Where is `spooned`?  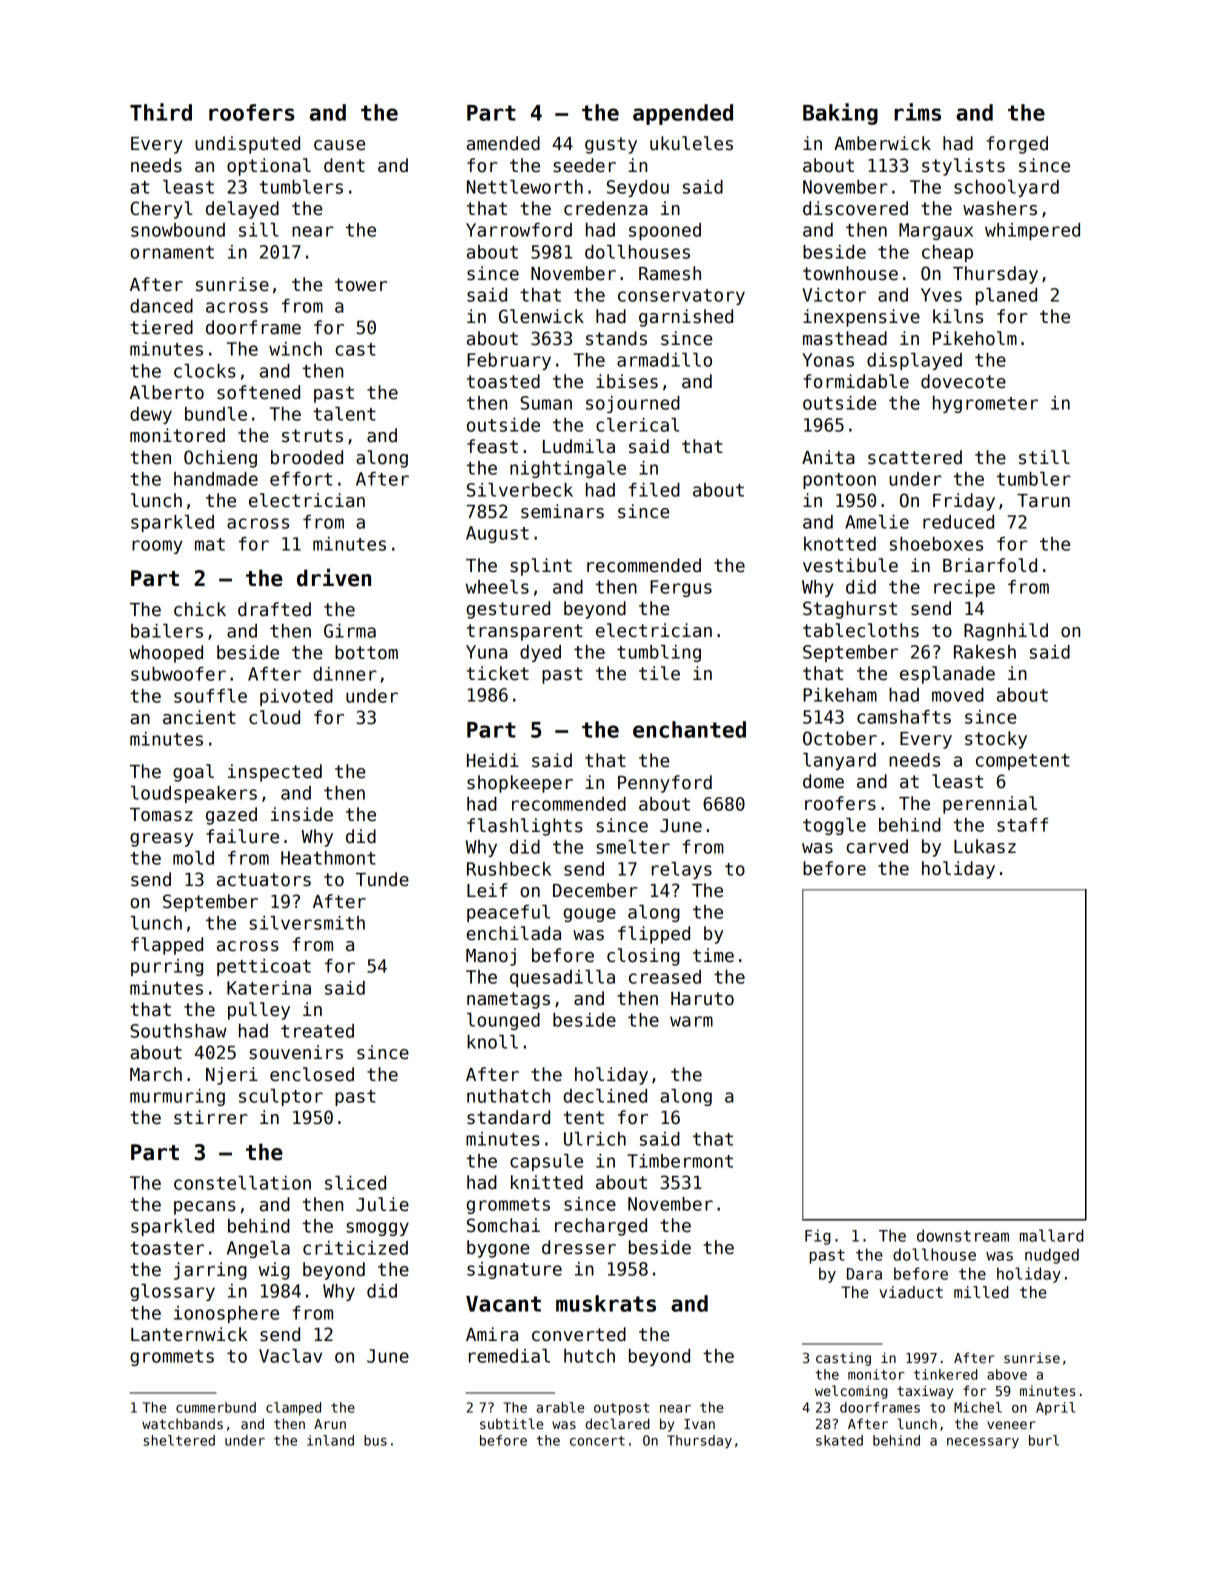 spooned is located at coordinates (665, 231).
